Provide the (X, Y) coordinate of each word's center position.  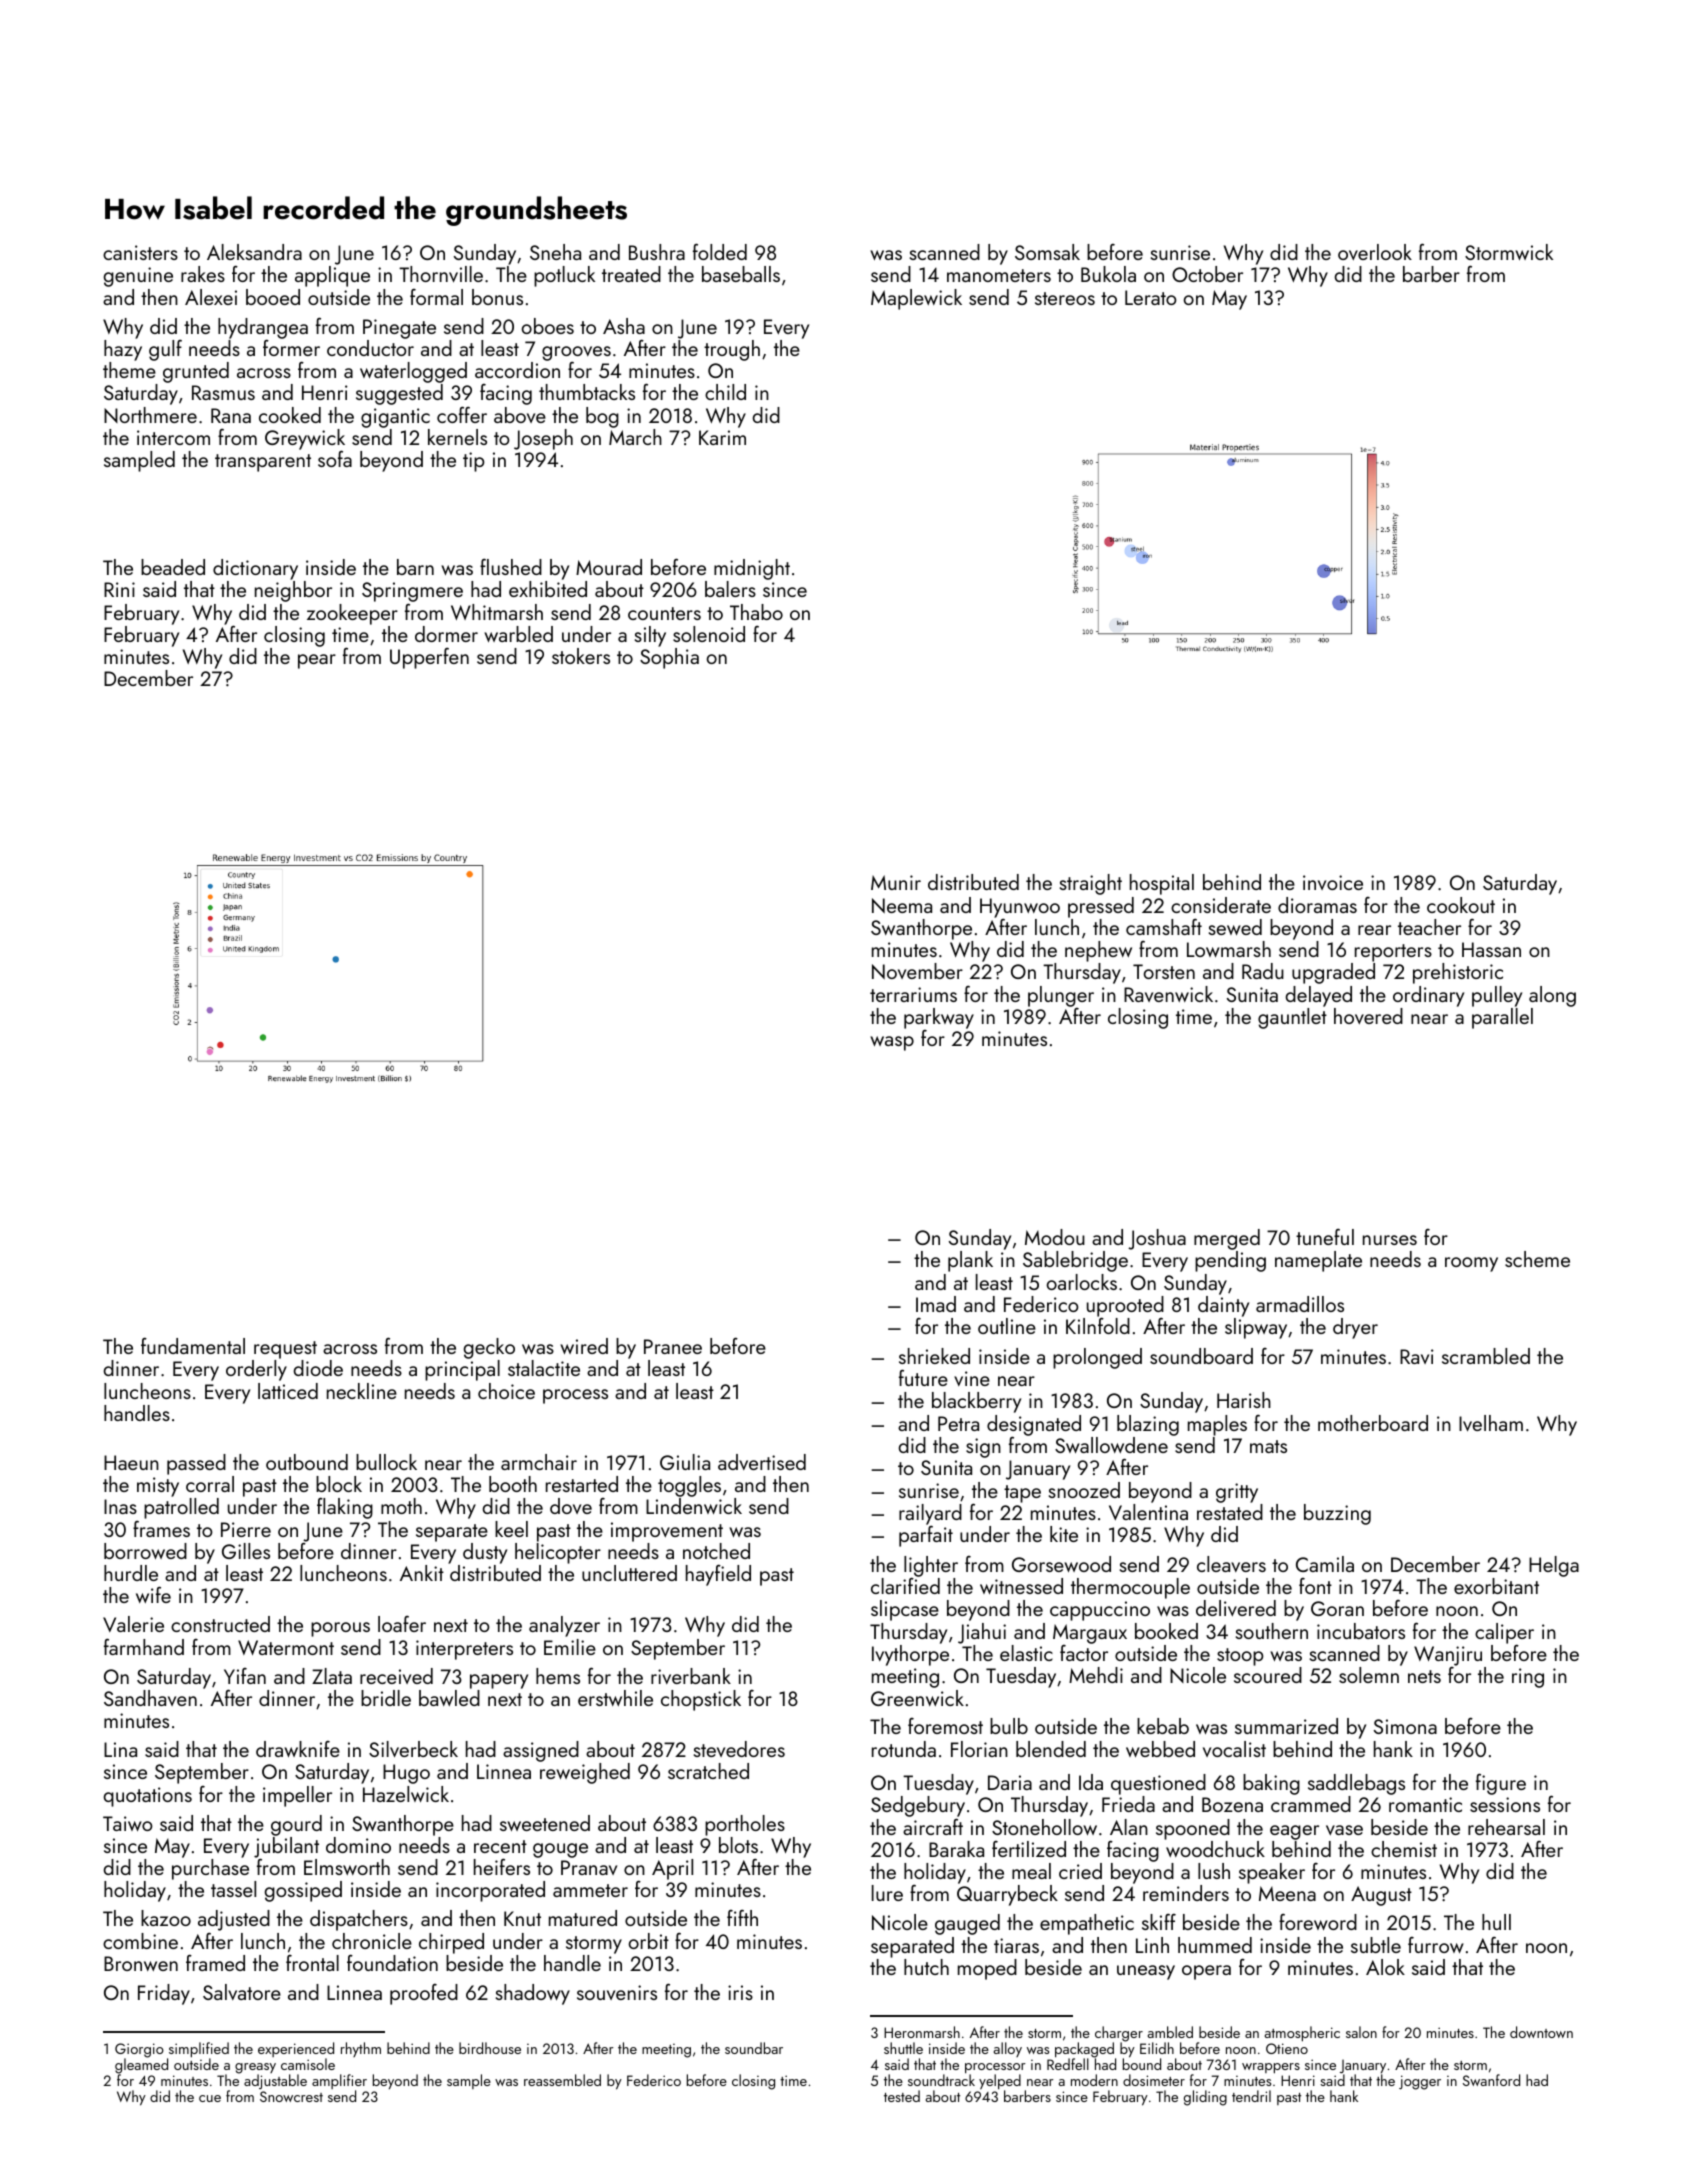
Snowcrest (291, 2096)
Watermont (286, 1647)
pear (317, 661)
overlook (1375, 252)
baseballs (741, 274)
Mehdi (1096, 1675)
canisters (140, 252)
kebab (1163, 1726)
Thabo (756, 612)
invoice (1333, 882)
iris (740, 1992)
